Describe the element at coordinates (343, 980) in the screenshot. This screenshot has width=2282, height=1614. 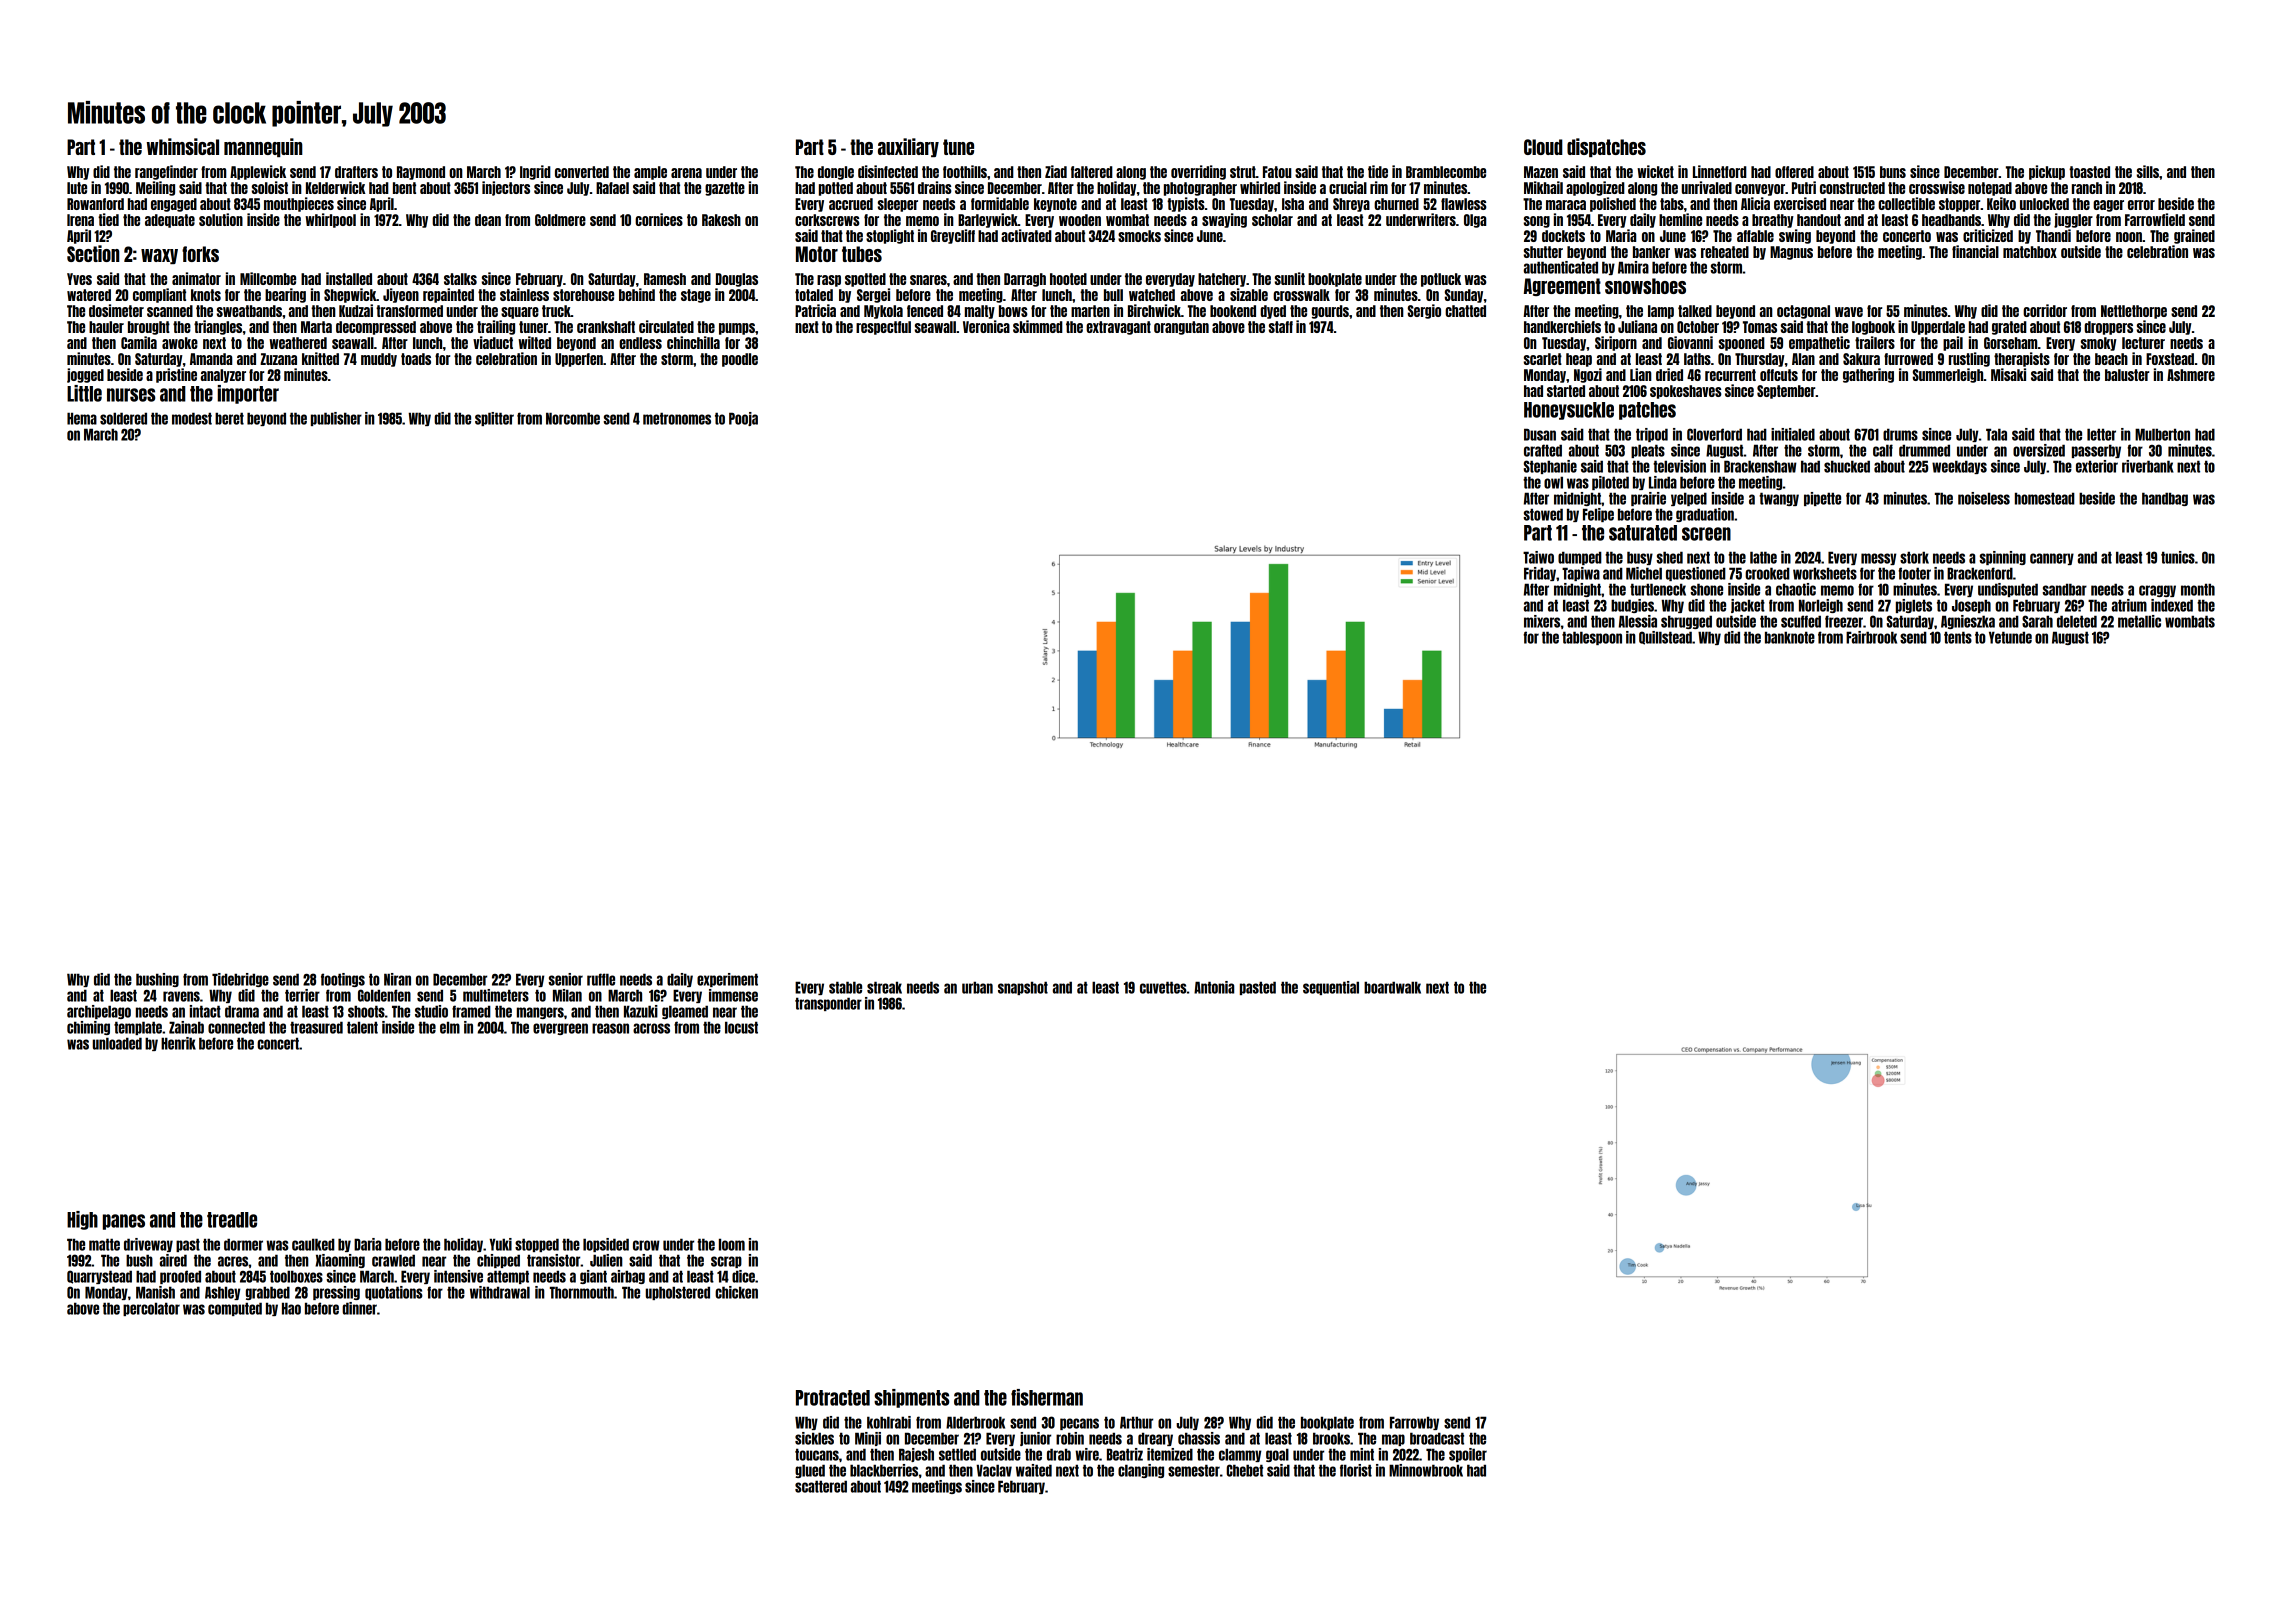
I see `footings` at that location.
